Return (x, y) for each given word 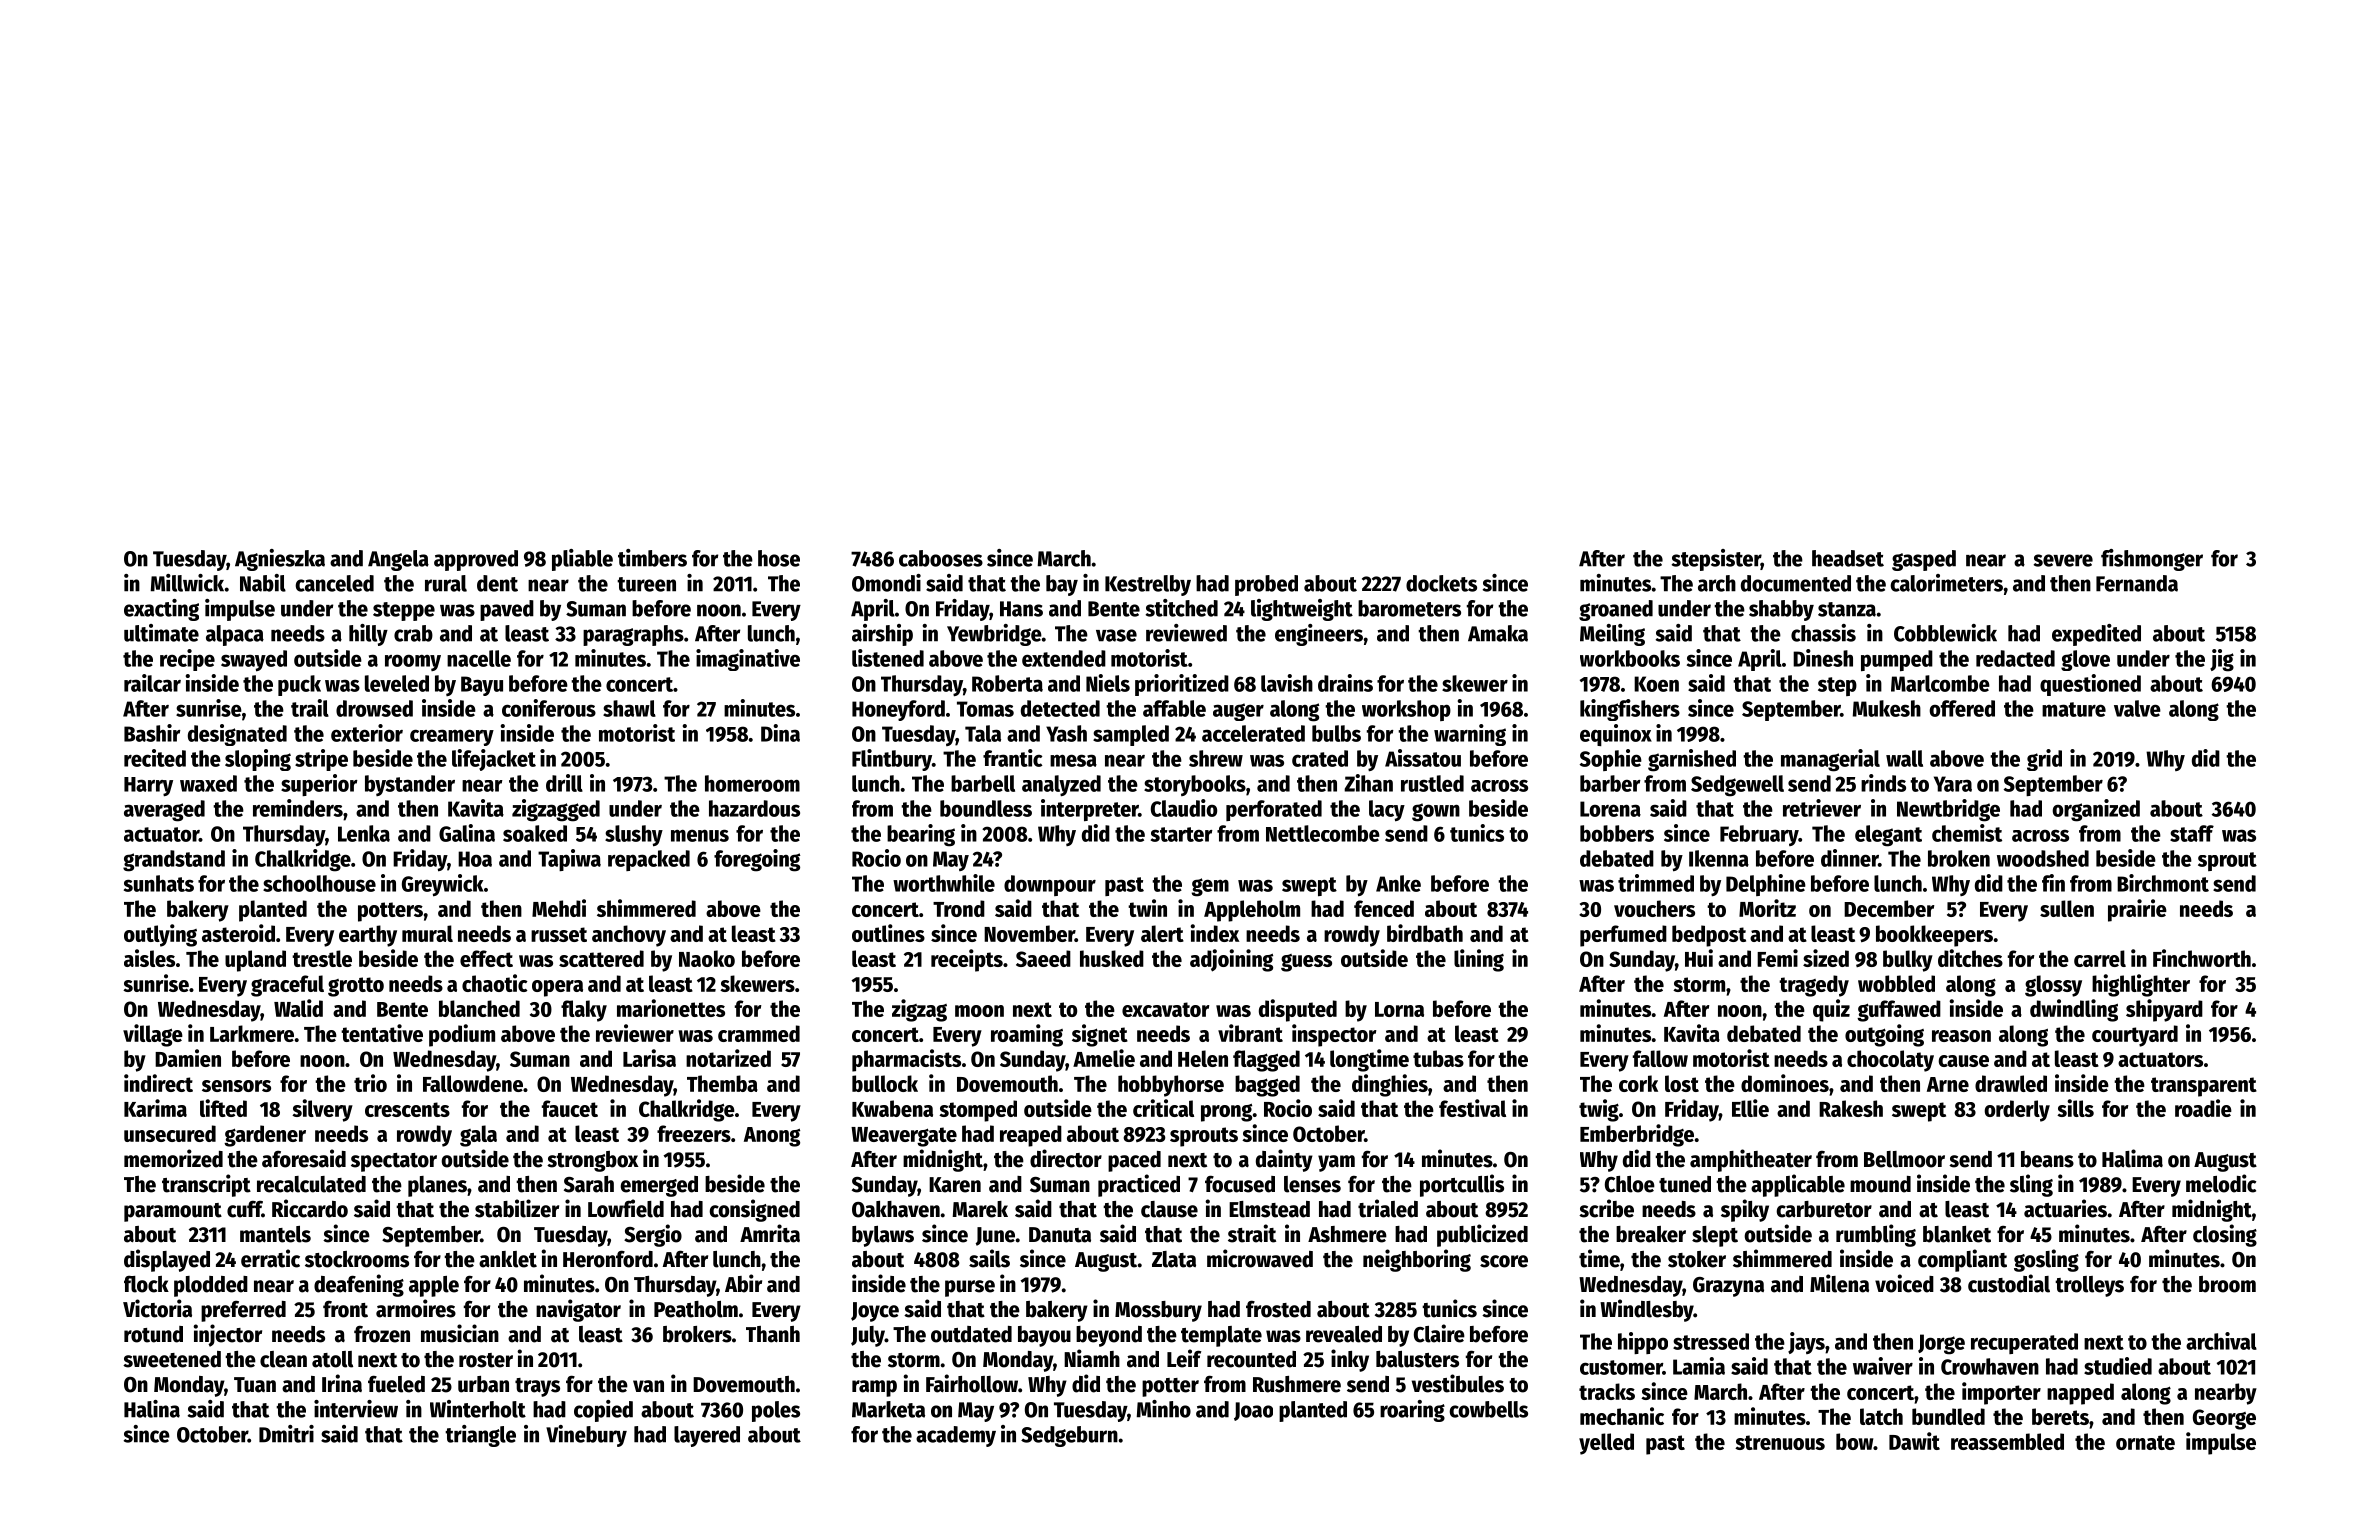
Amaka (1498, 633)
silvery (322, 1110)
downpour (1050, 885)
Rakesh (1851, 1108)
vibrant (1250, 1033)
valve (2137, 708)
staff (2192, 833)
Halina (152, 1409)
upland (255, 961)
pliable (582, 560)
